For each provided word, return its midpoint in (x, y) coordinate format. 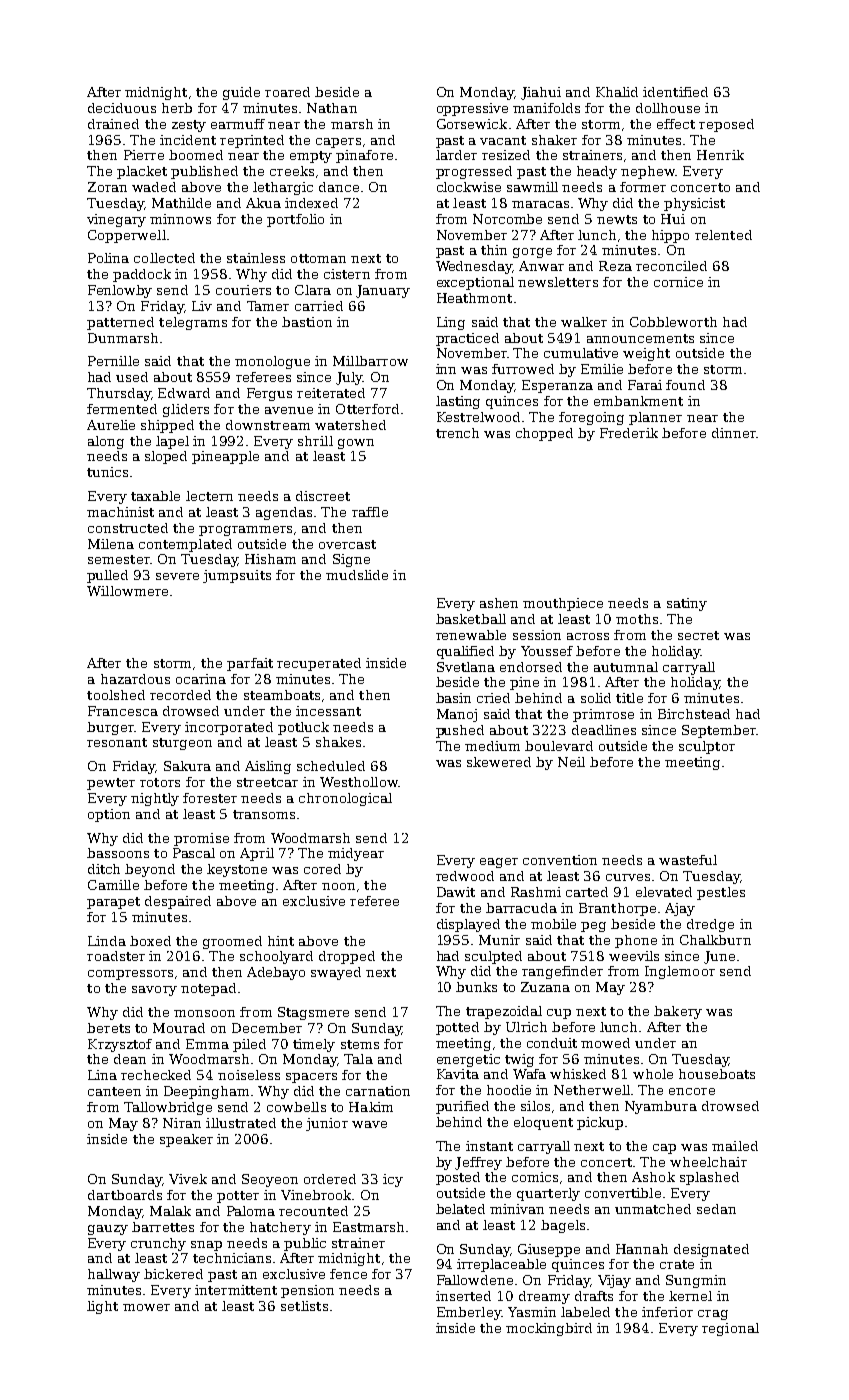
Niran (182, 1123)
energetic (468, 1060)
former (643, 187)
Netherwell (592, 1090)
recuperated (319, 664)
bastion (307, 322)
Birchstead (694, 714)
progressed (474, 172)
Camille (113, 885)
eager (499, 863)
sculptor (707, 747)
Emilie (602, 369)
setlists (304, 1306)
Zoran (107, 187)
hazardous (135, 679)
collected (164, 258)
